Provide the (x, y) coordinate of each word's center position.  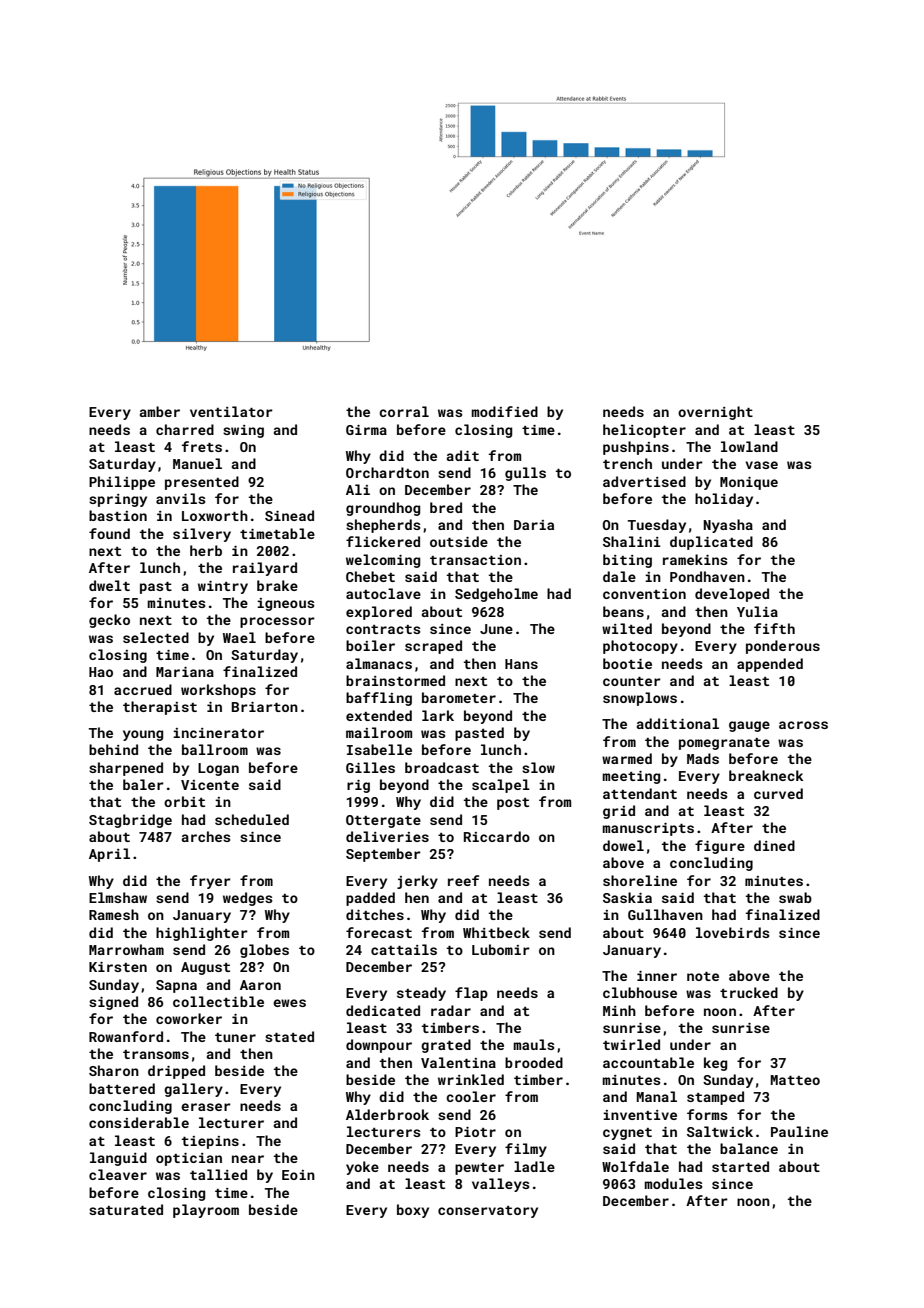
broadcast (442, 767)
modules (673, 1183)
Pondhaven (707, 576)
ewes (289, 1003)
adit (462, 455)
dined (774, 845)
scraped (433, 647)
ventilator (231, 411)
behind (113, 749)
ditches (375, 914)
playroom (206, 1211)
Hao (101, 672)
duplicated (711, 543)
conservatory (488, 1212)
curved (778, 793)
